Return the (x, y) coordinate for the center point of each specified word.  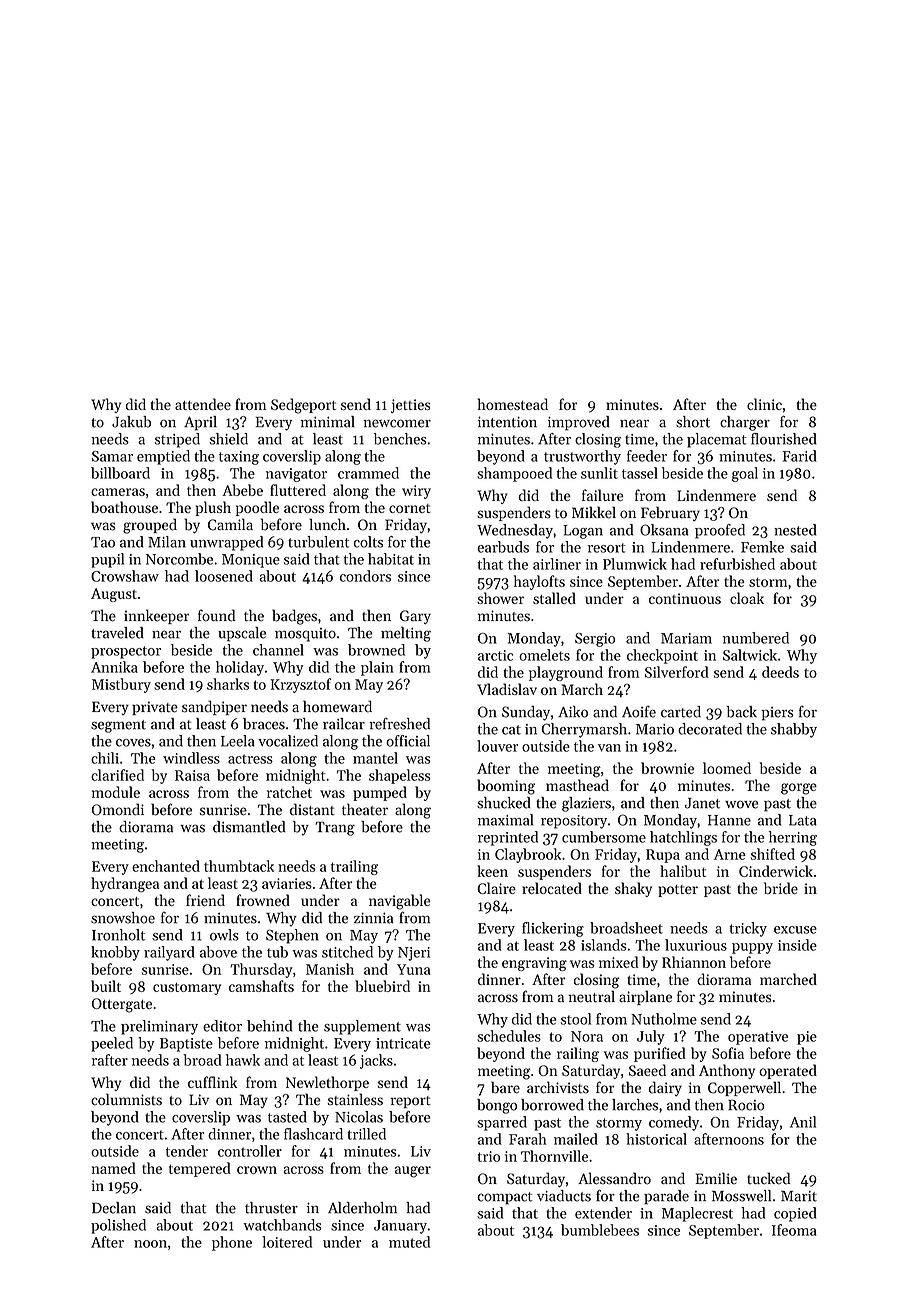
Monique (251, 561)
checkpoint (662, 656)
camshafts (261, 986)
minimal (327, 422)
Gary (415, 617)
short (693, 422)
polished (118, 1226)
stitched (347, 952)
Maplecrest (697, 1214)
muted (409, 1242)
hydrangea (125, 885)
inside (797, 945)
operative (758, 1038)
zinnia (373, 918)
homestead (513, 404)
